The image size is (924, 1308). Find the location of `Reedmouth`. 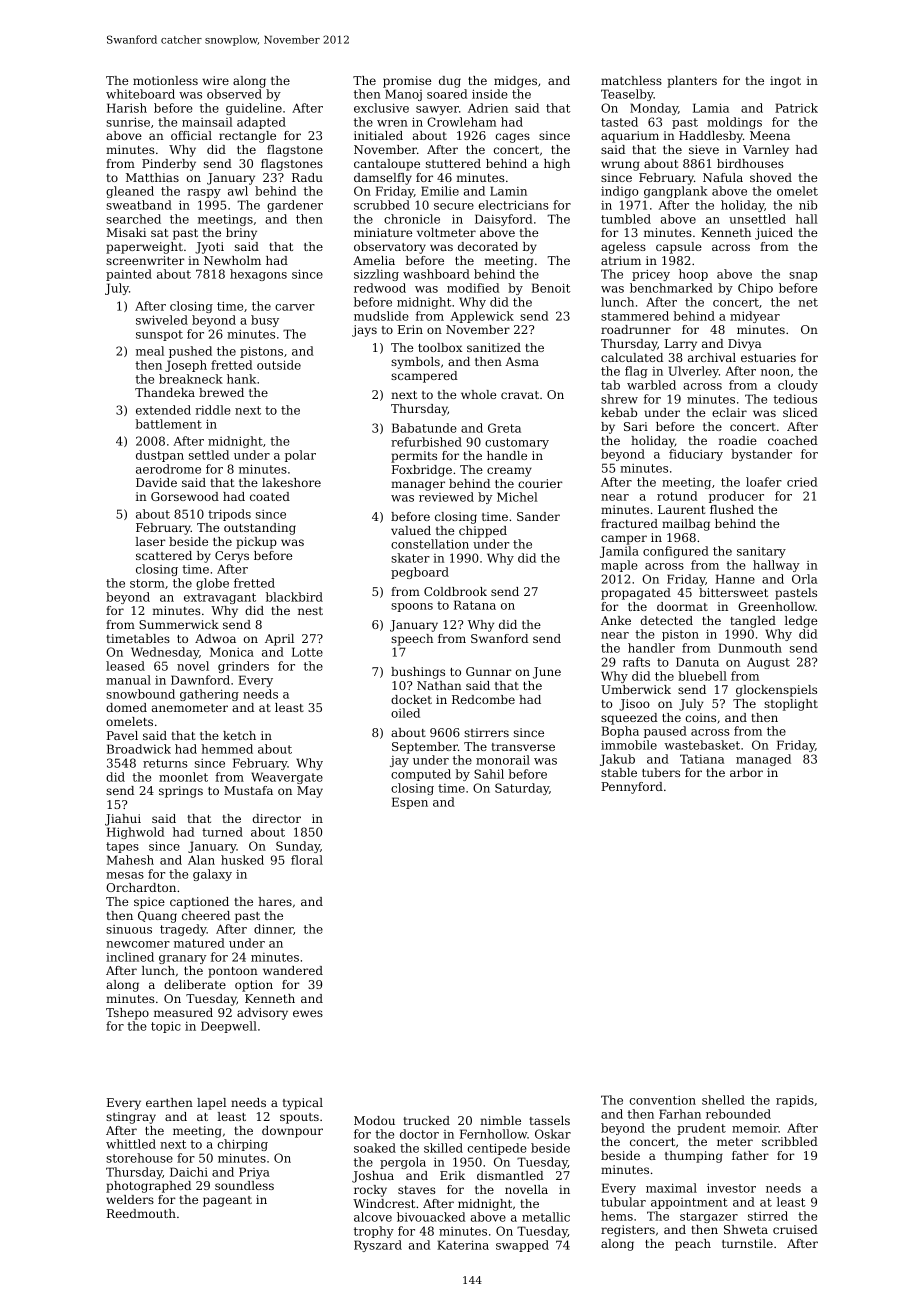

Reedmouth is located at coordinates (141, 1213).
